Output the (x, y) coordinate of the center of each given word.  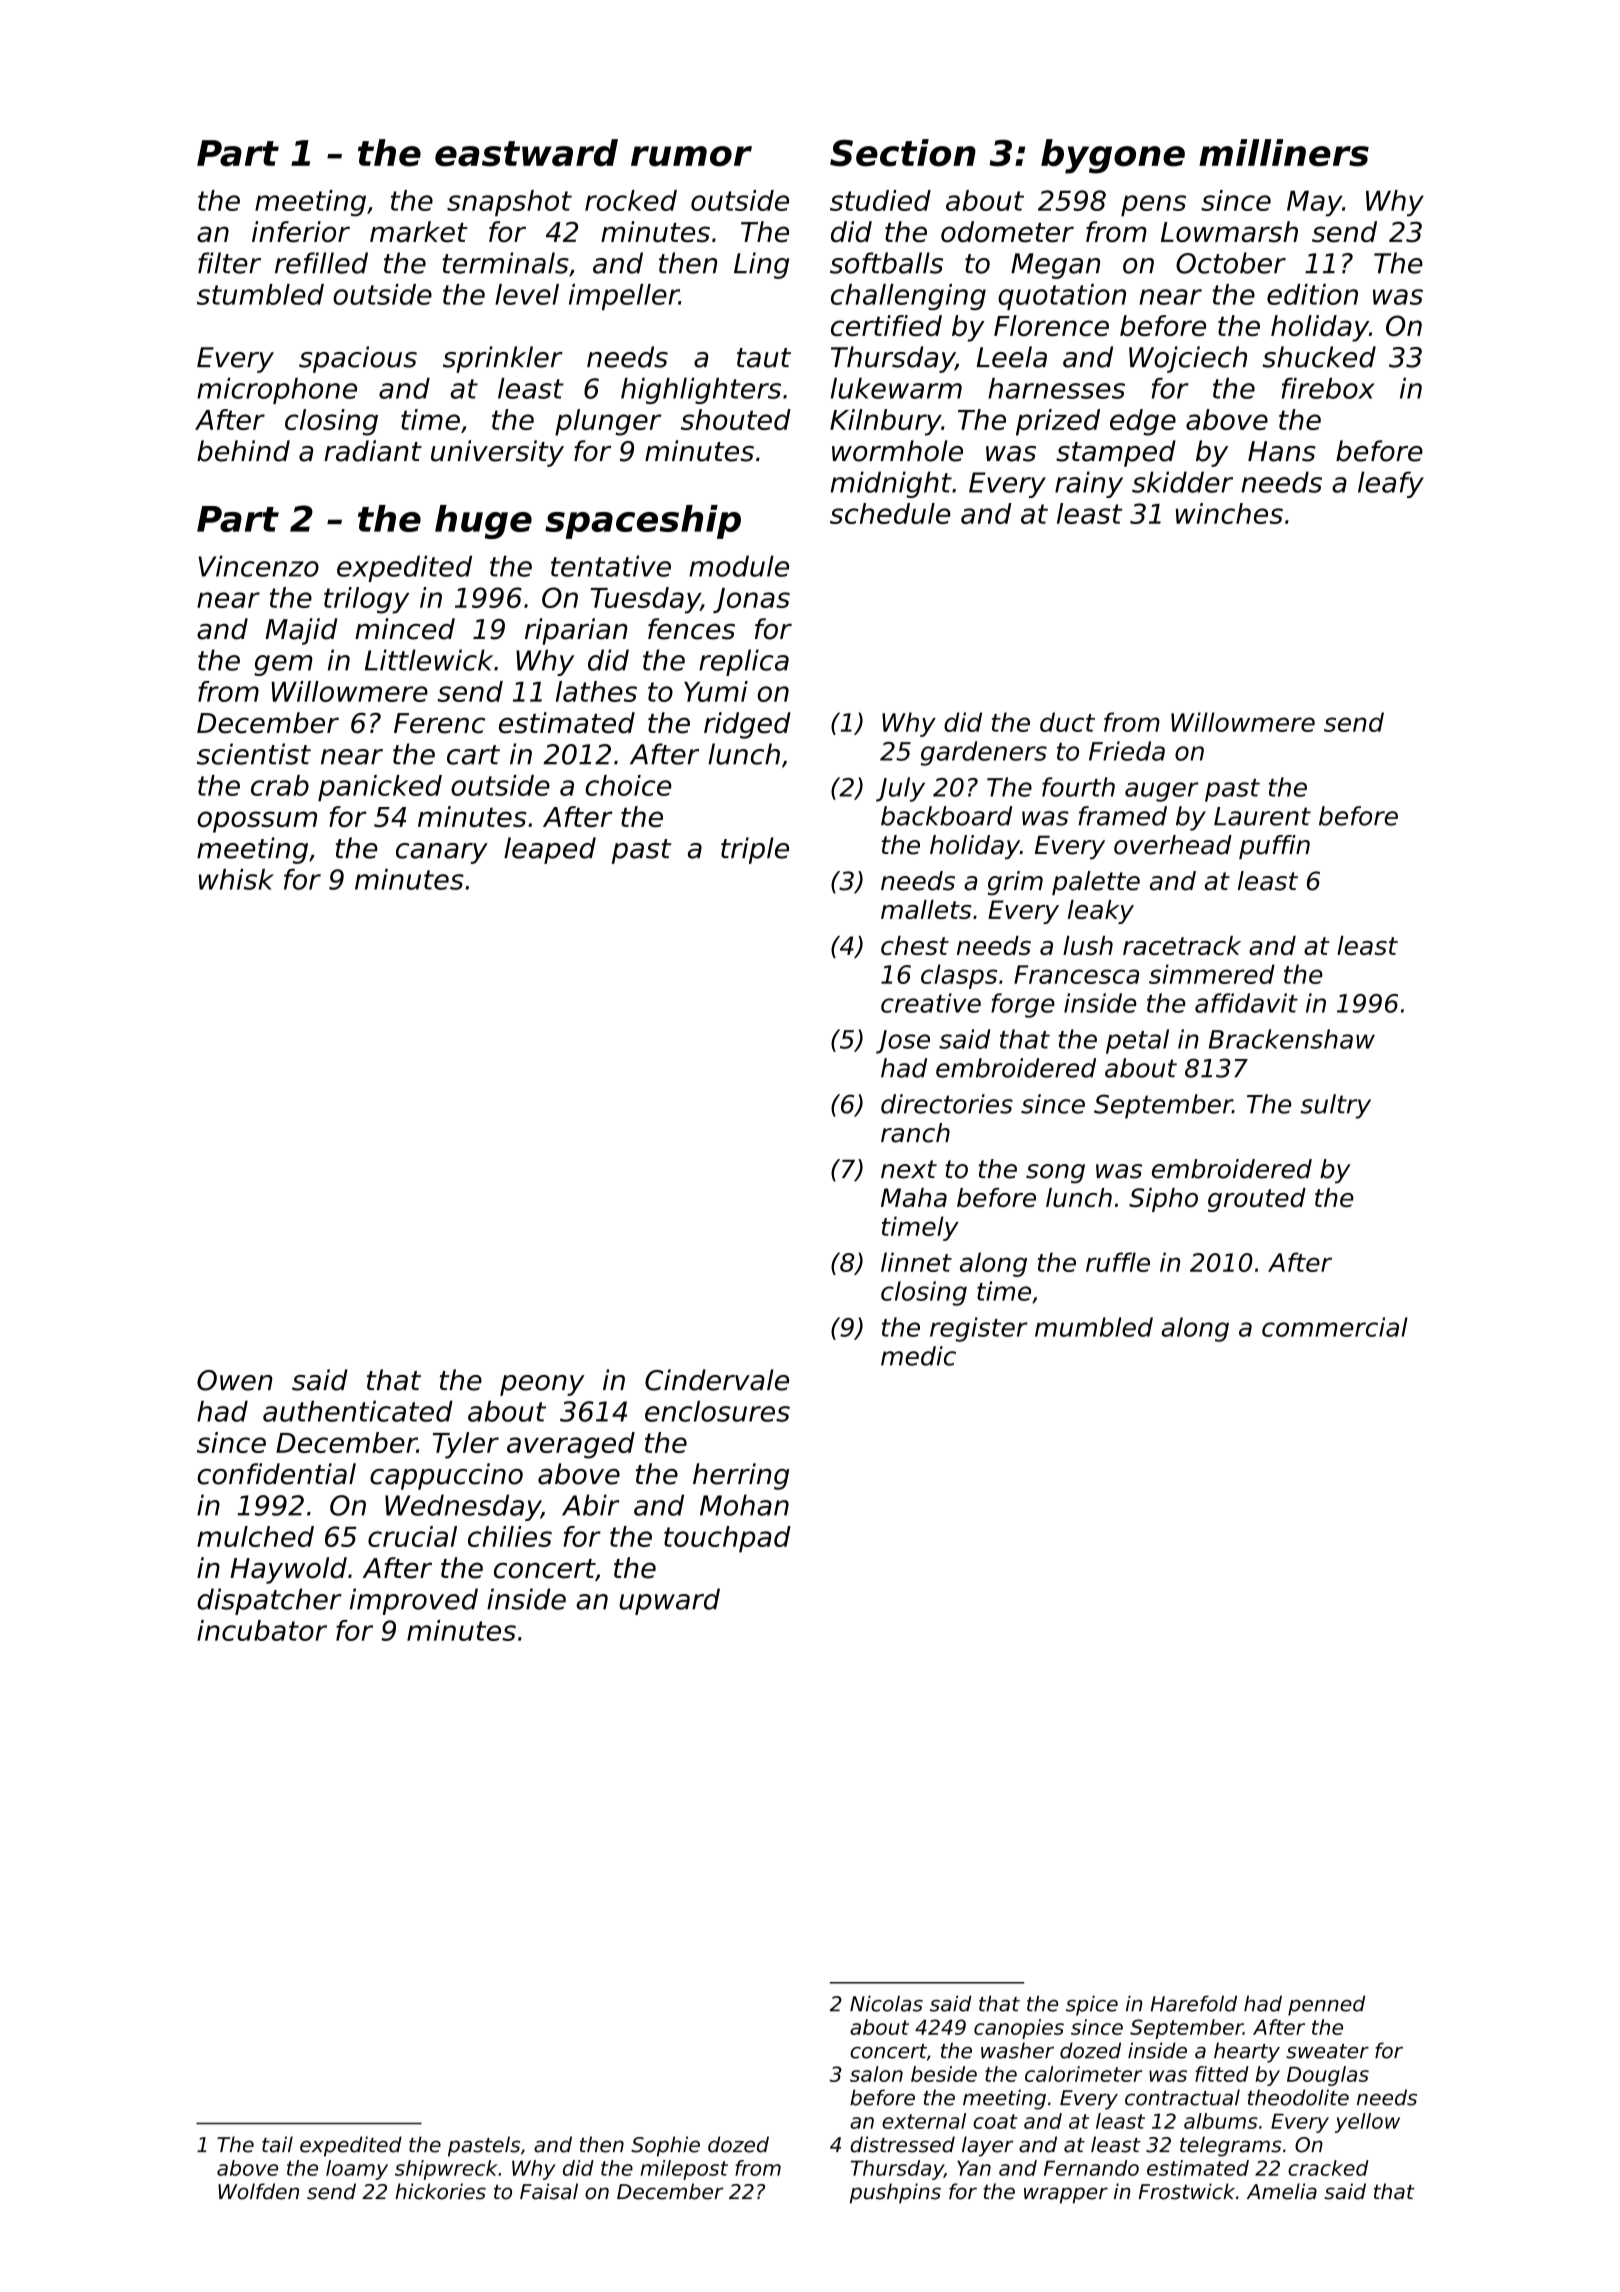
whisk (236, 879)
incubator (262, 1630)
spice (1092, 2005)
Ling (761, 265)
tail (277, 2144)
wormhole (897, 451)
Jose (903, 1042)
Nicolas (886, 2003)
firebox (1328, 388)
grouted (1257, 1200)
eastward (526, 153)
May (1314, 204)
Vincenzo (258, 566)
